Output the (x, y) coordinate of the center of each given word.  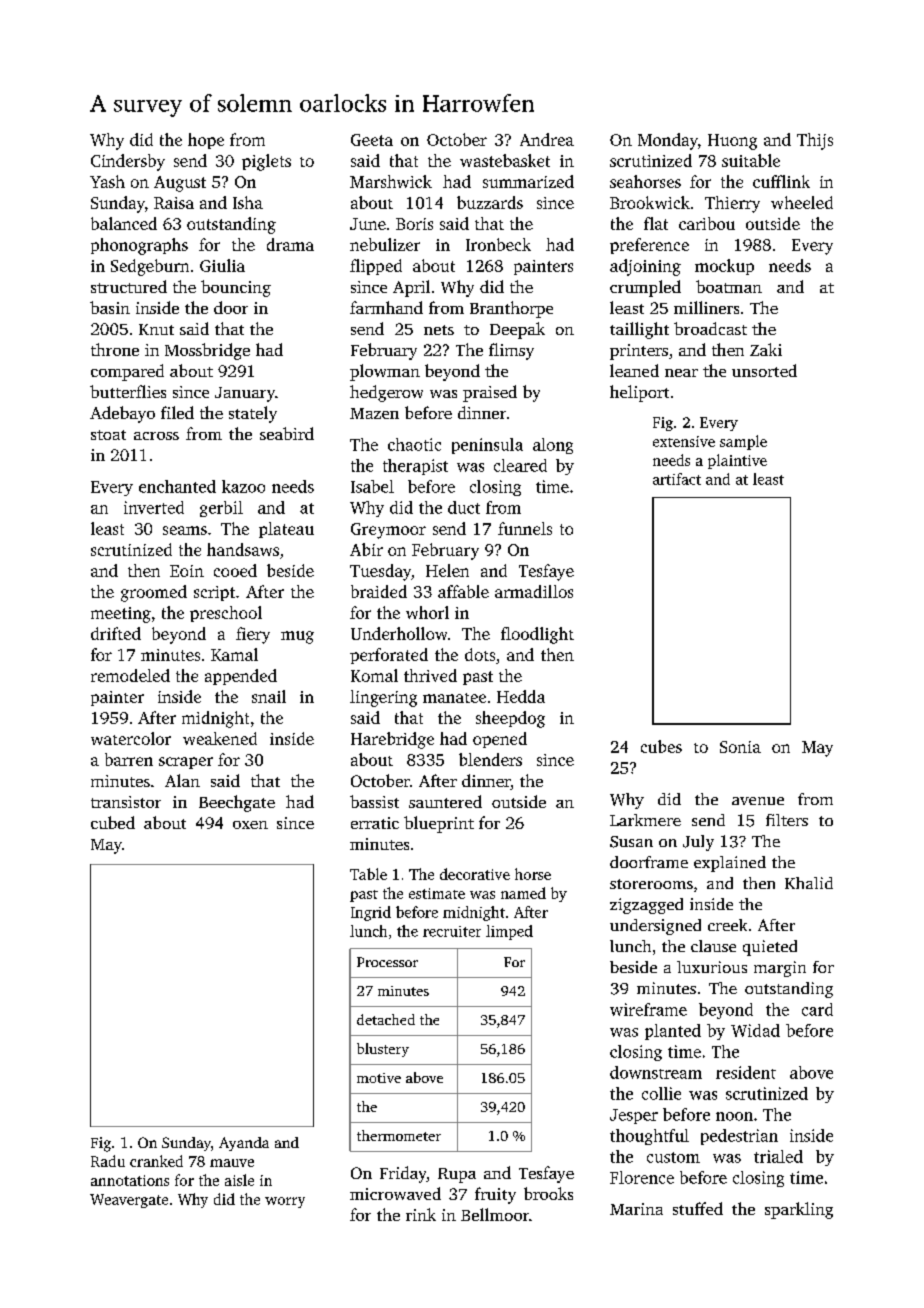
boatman (729, 286)
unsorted (764, 370)
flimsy (511, 351)
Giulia (222, 265)
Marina (636, 1209)
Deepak (517, 330)
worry (285, 1202)
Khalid (809, 883)
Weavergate (129, 1201)
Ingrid (371, 913)
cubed (113, 822)
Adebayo (122, 414)
